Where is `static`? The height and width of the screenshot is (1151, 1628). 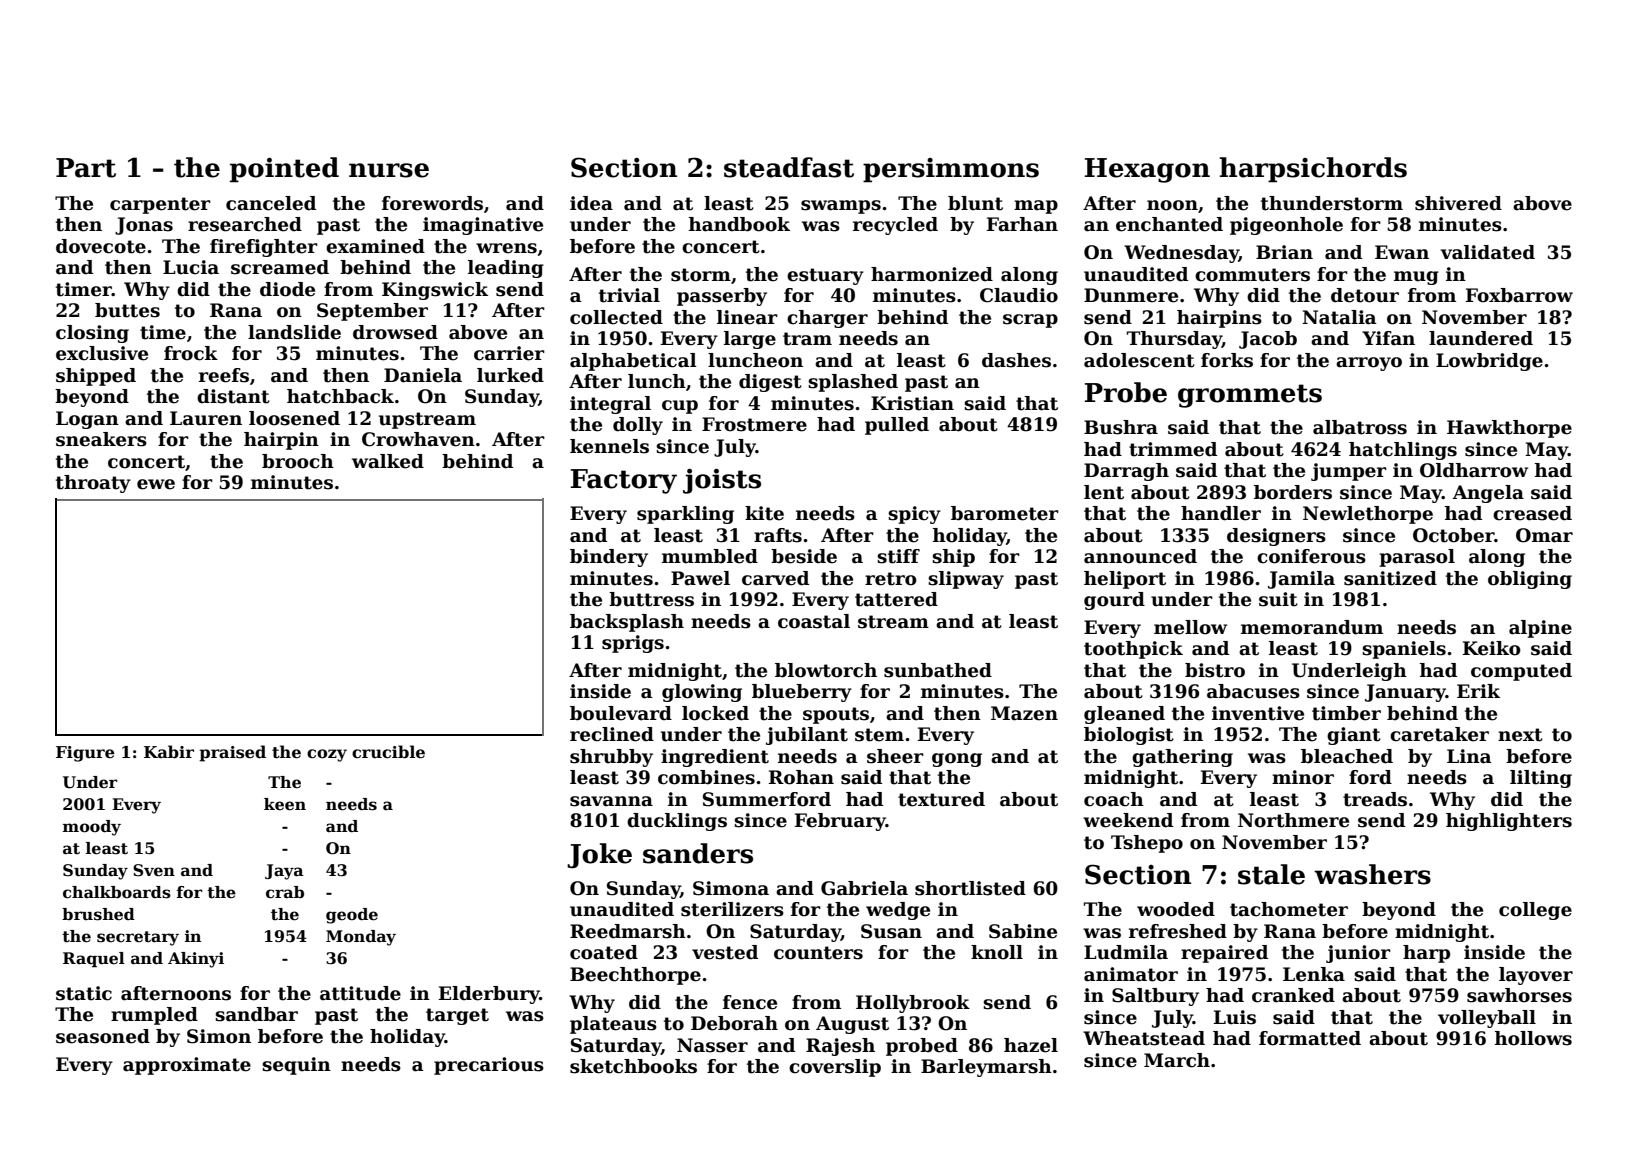
static is located at coordinates (84, 993).
